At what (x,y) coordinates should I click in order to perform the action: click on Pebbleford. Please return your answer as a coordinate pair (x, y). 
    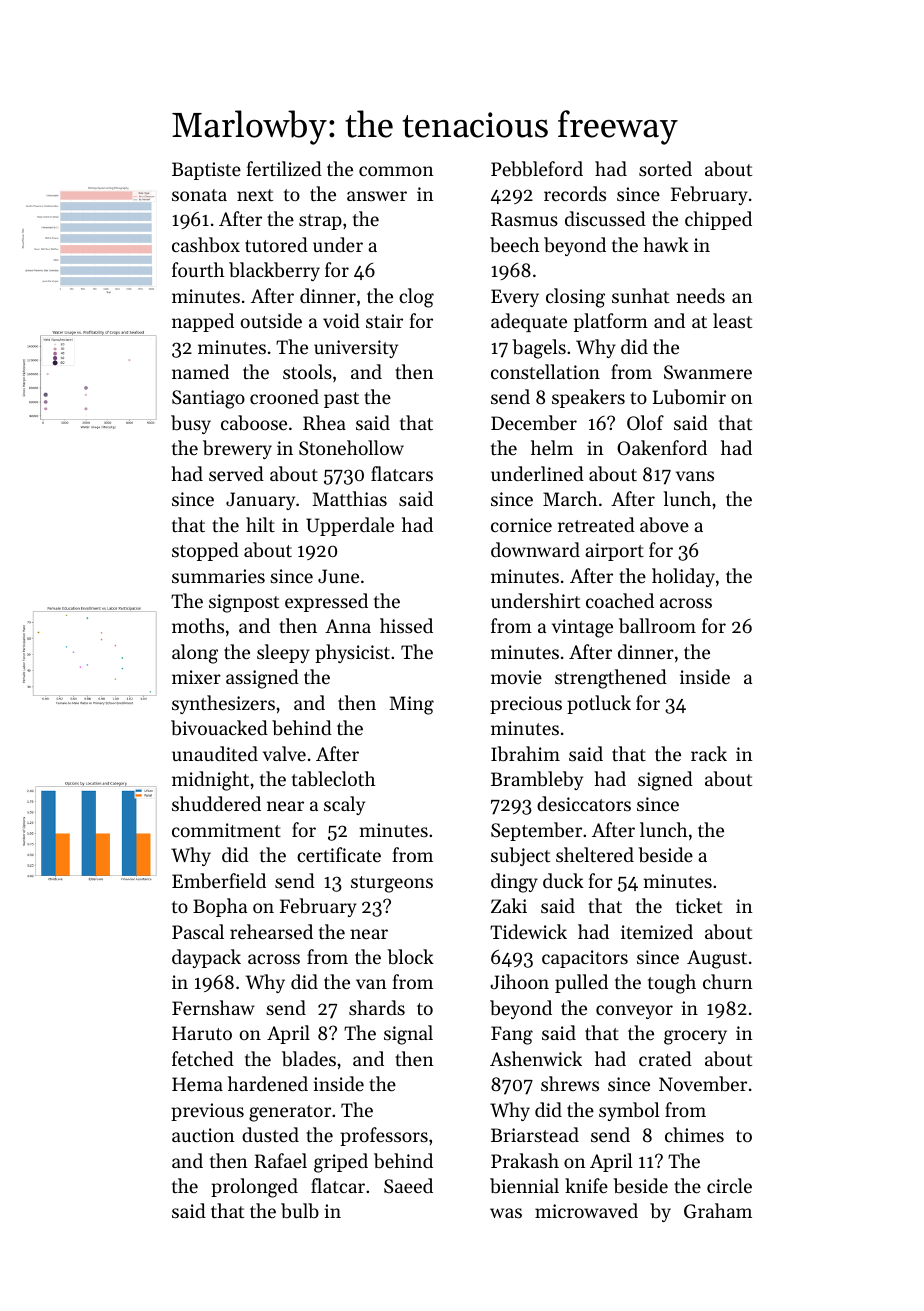
    Looking at the image, I should click on (537, 169).
